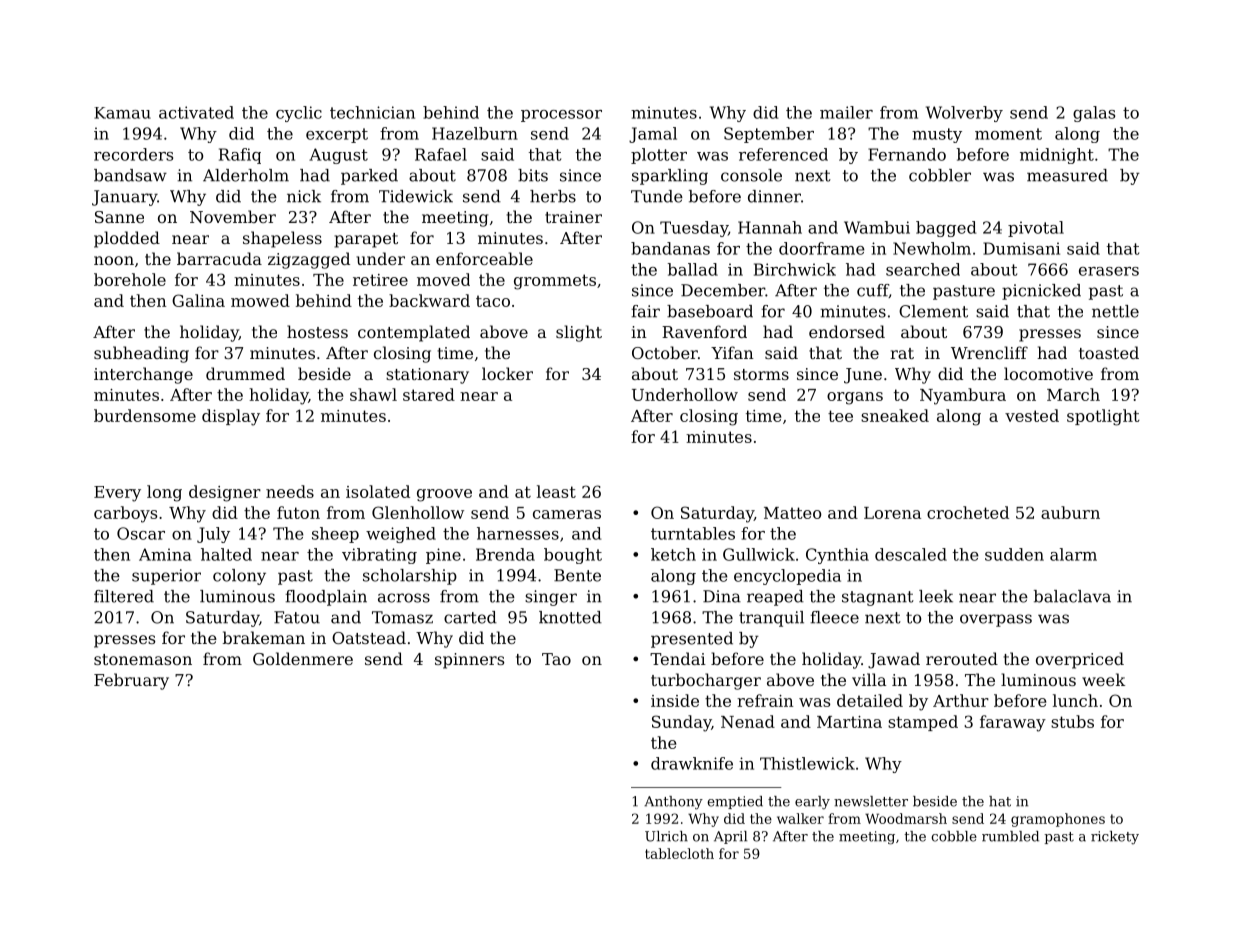 The height and width of the screenshot is (952, 1233). Describe the element at coordinates (131, 681) in the screenshot. I see `February` at that location.
